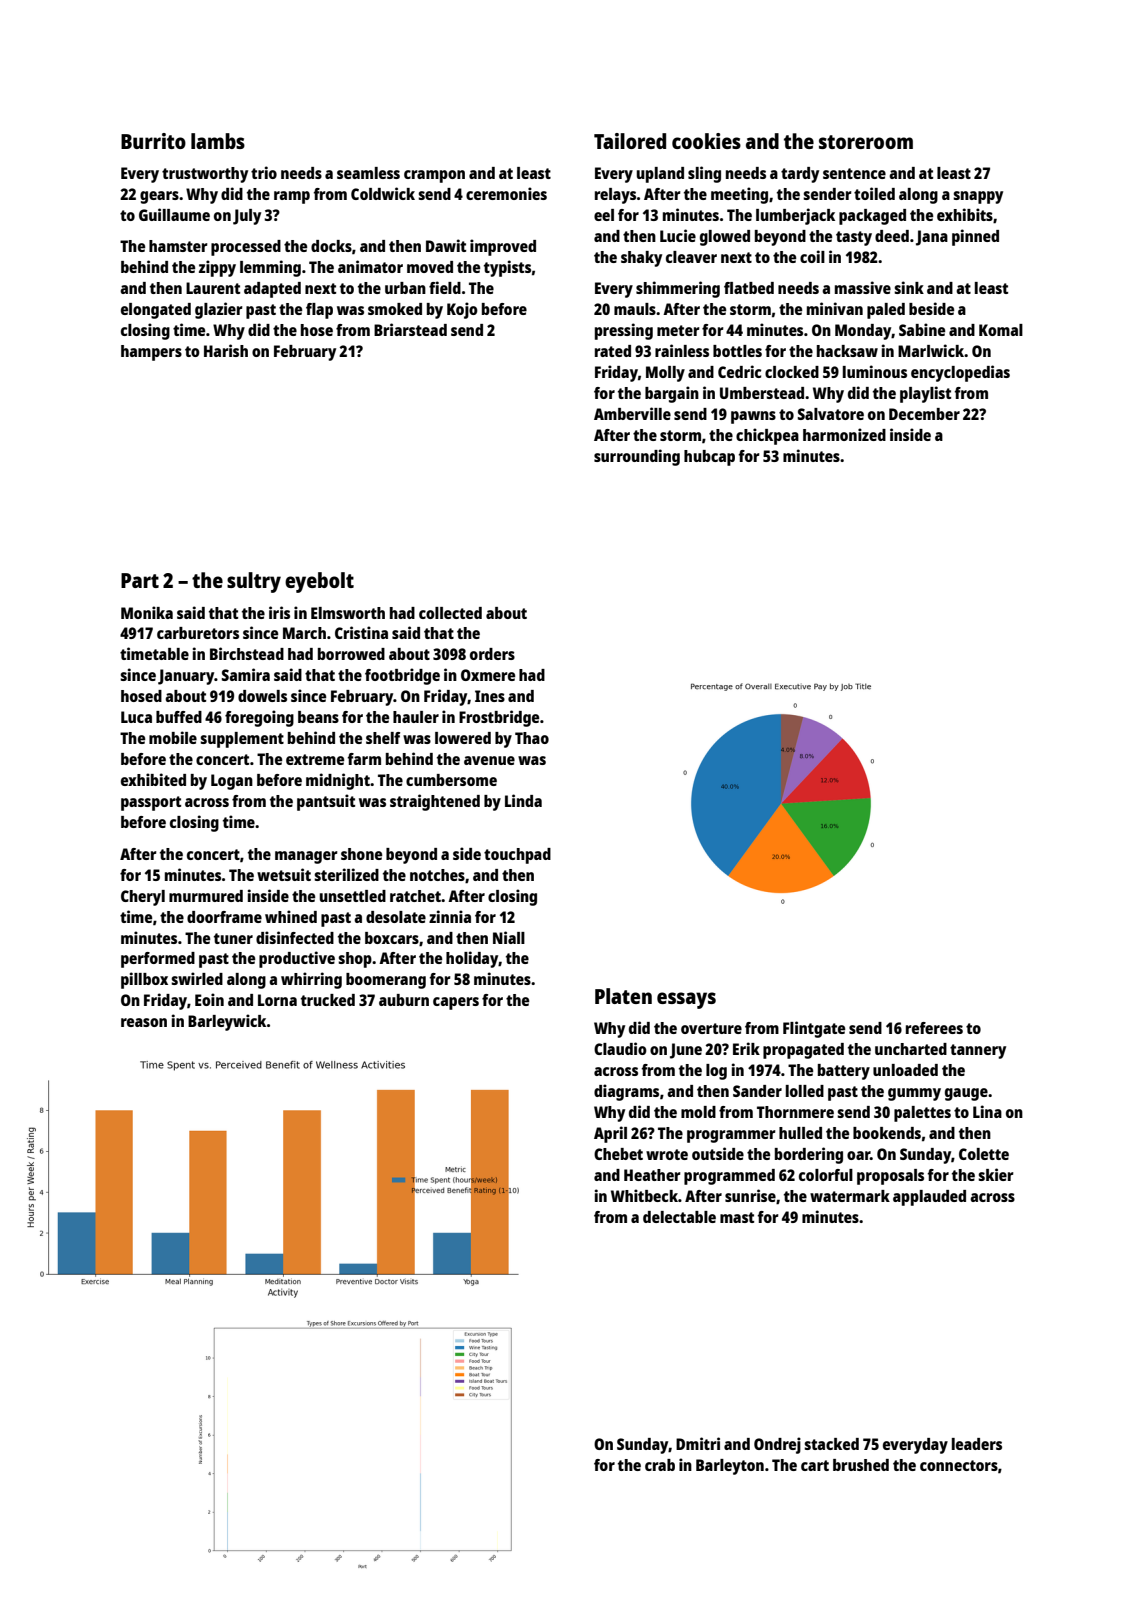  Describe the element at coordinates (660, 1465) in the screenshot. I see `crab` at that location.
